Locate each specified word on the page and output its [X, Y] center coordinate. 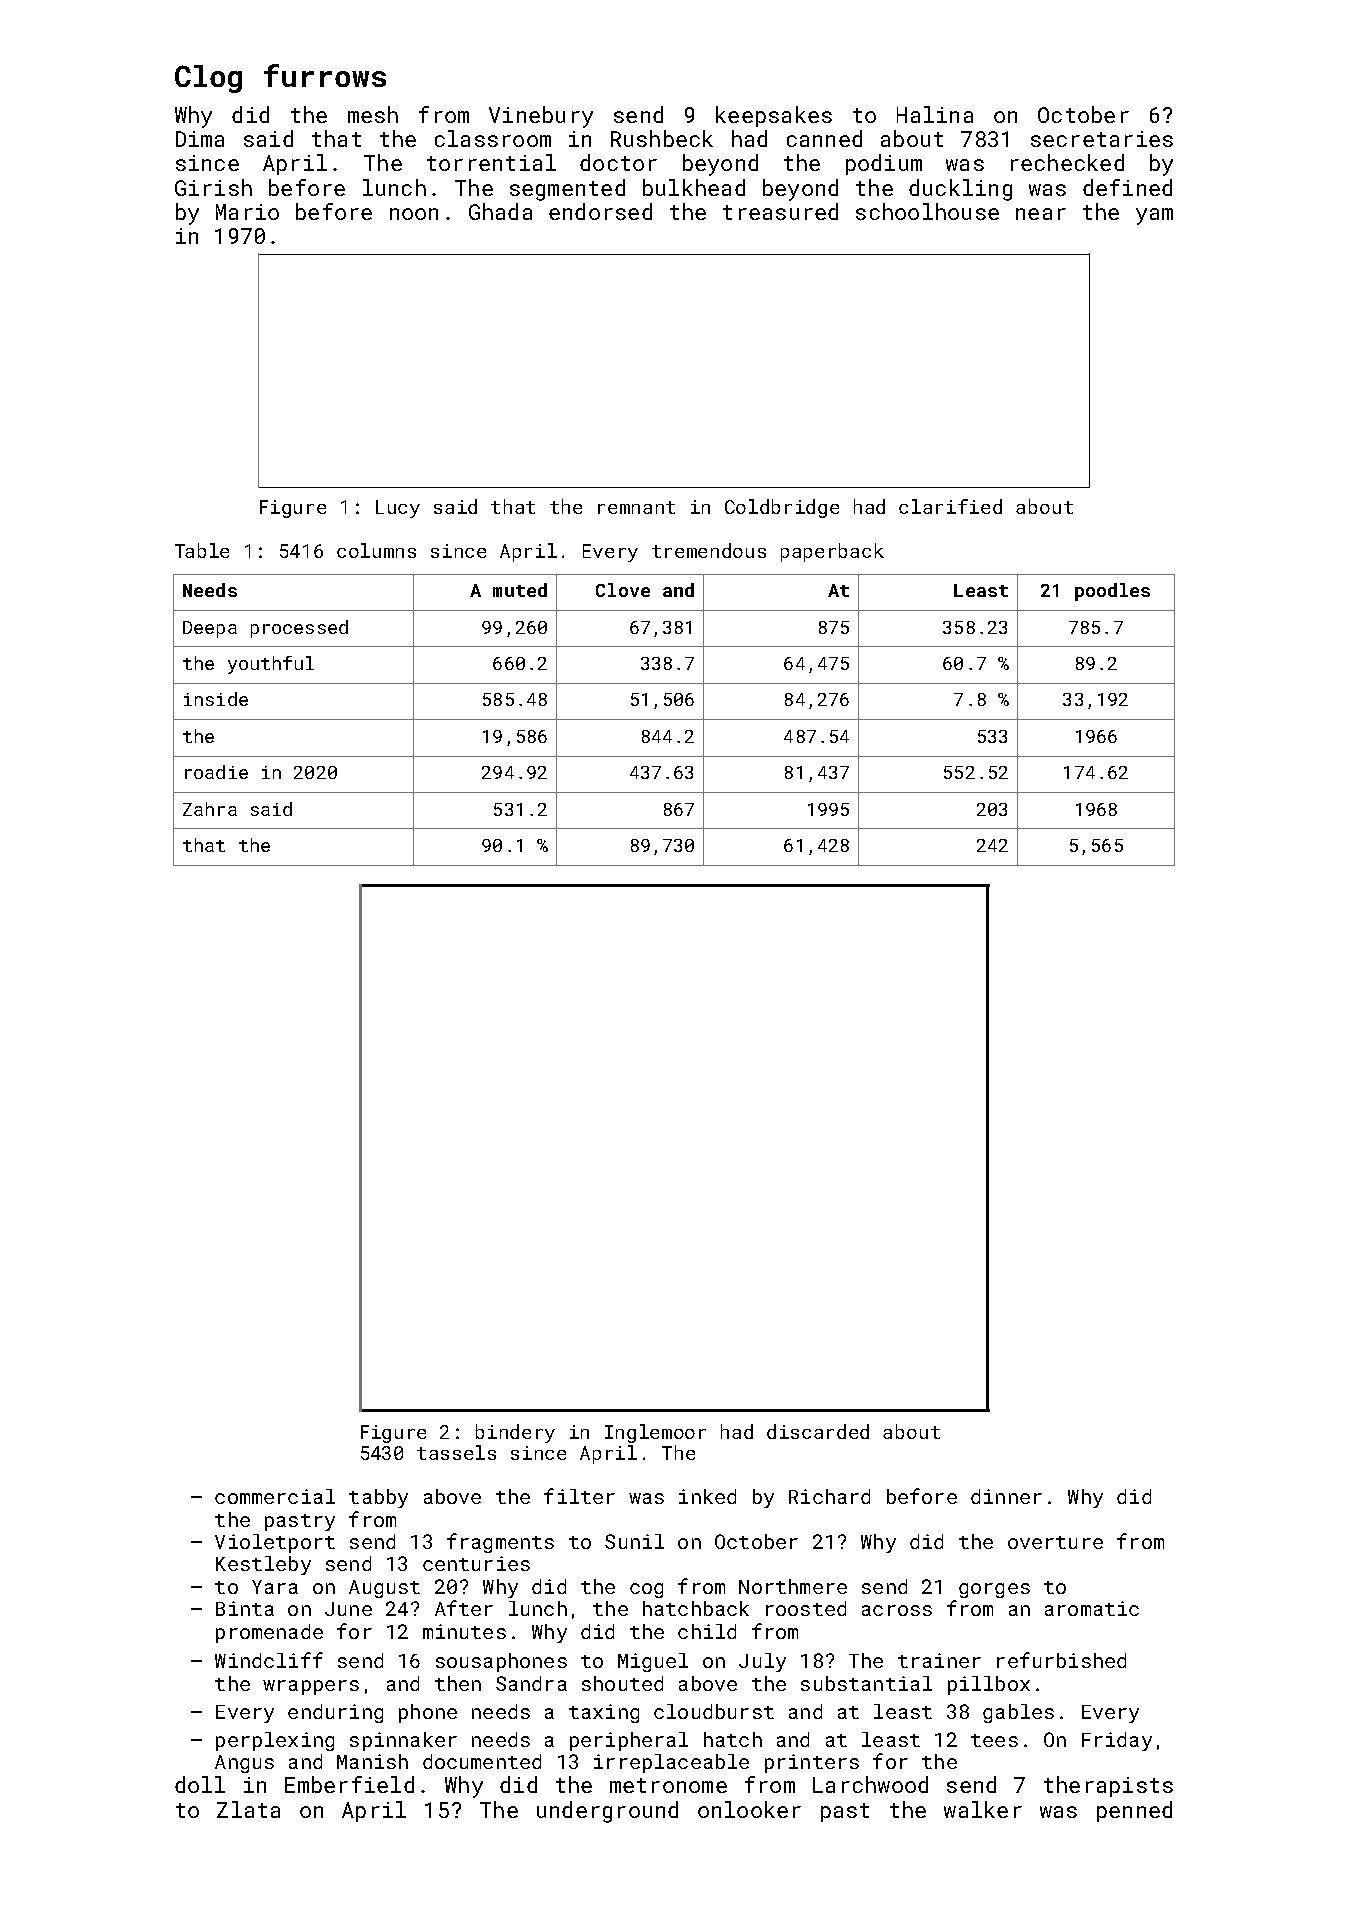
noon [414, 214]
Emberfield [349, 1784]
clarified [950, 506]
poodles [1112, 592]
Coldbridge [782, 508]
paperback [832, 552]
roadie [216, 772]
